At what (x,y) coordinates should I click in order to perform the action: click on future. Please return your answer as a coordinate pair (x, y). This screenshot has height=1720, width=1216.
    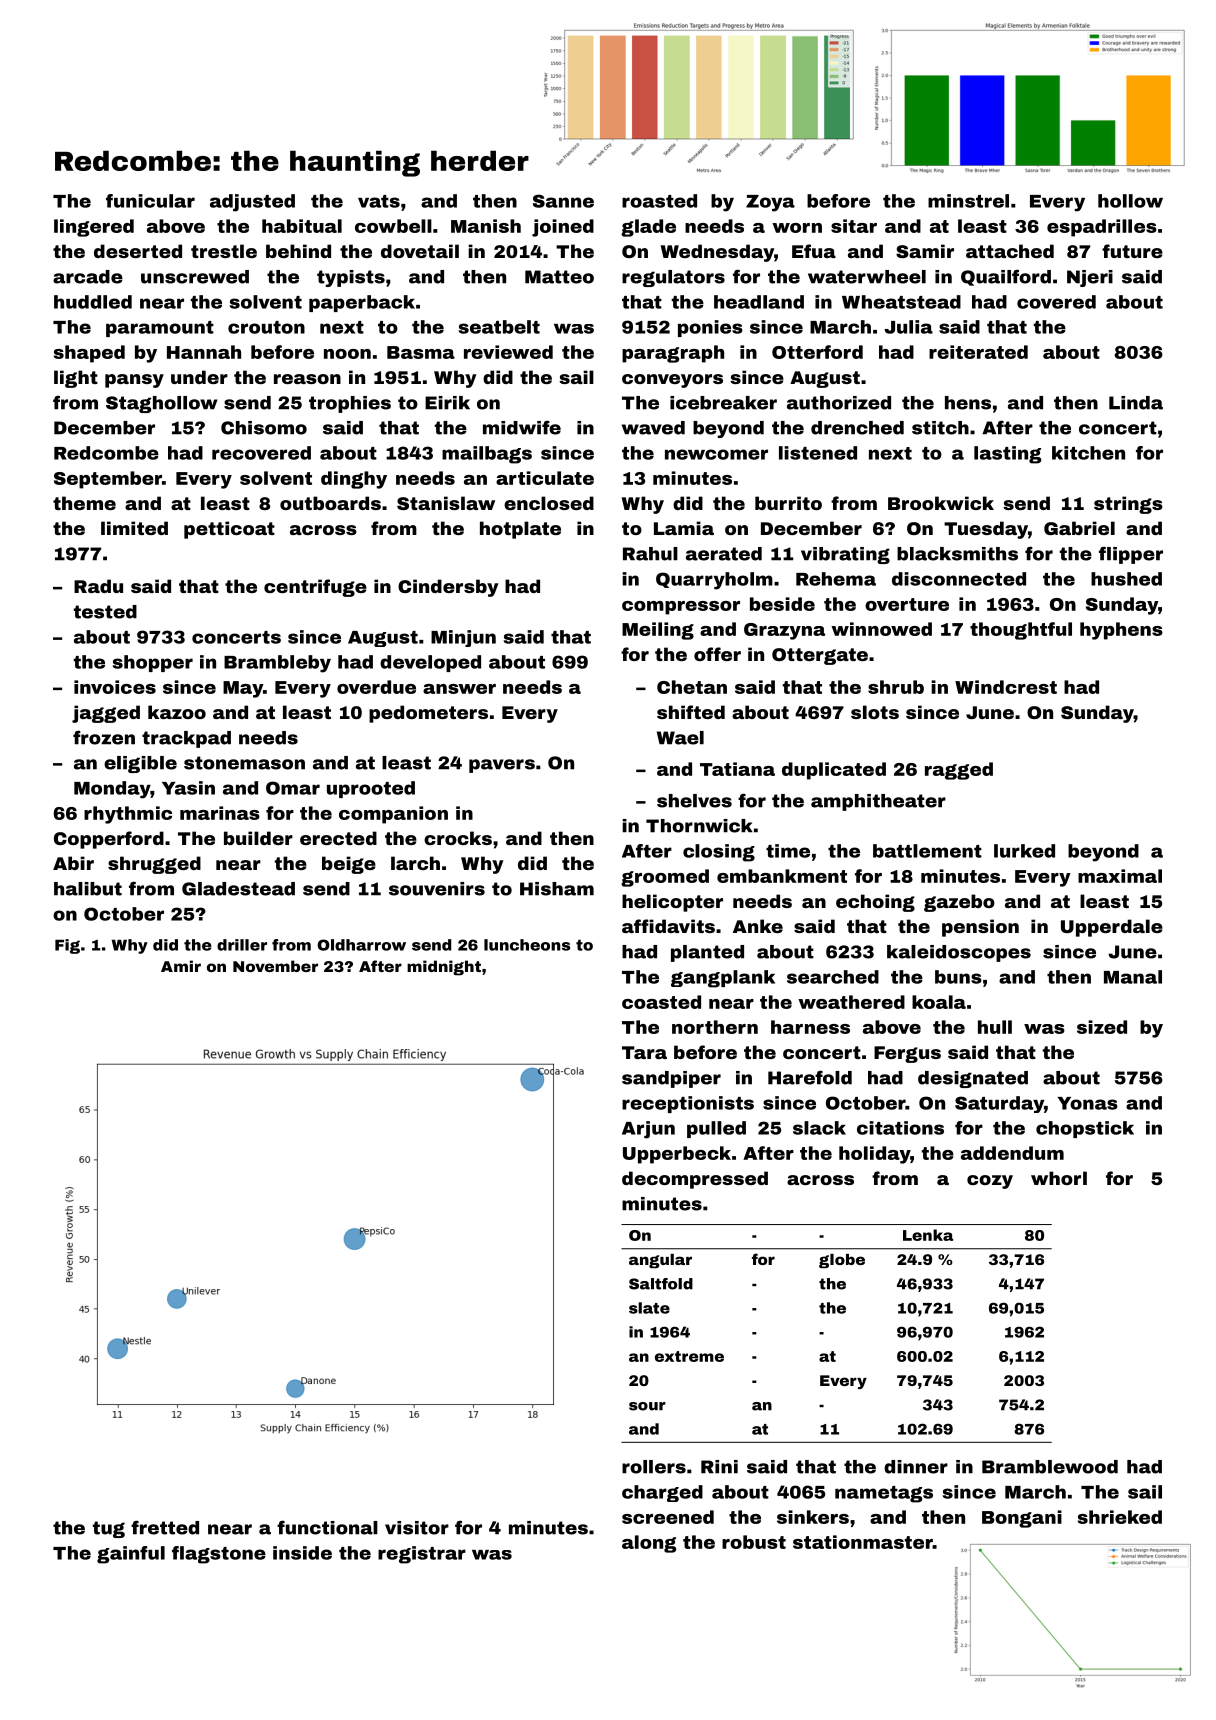
    Looking at the image, I should click on (1132, 251).
